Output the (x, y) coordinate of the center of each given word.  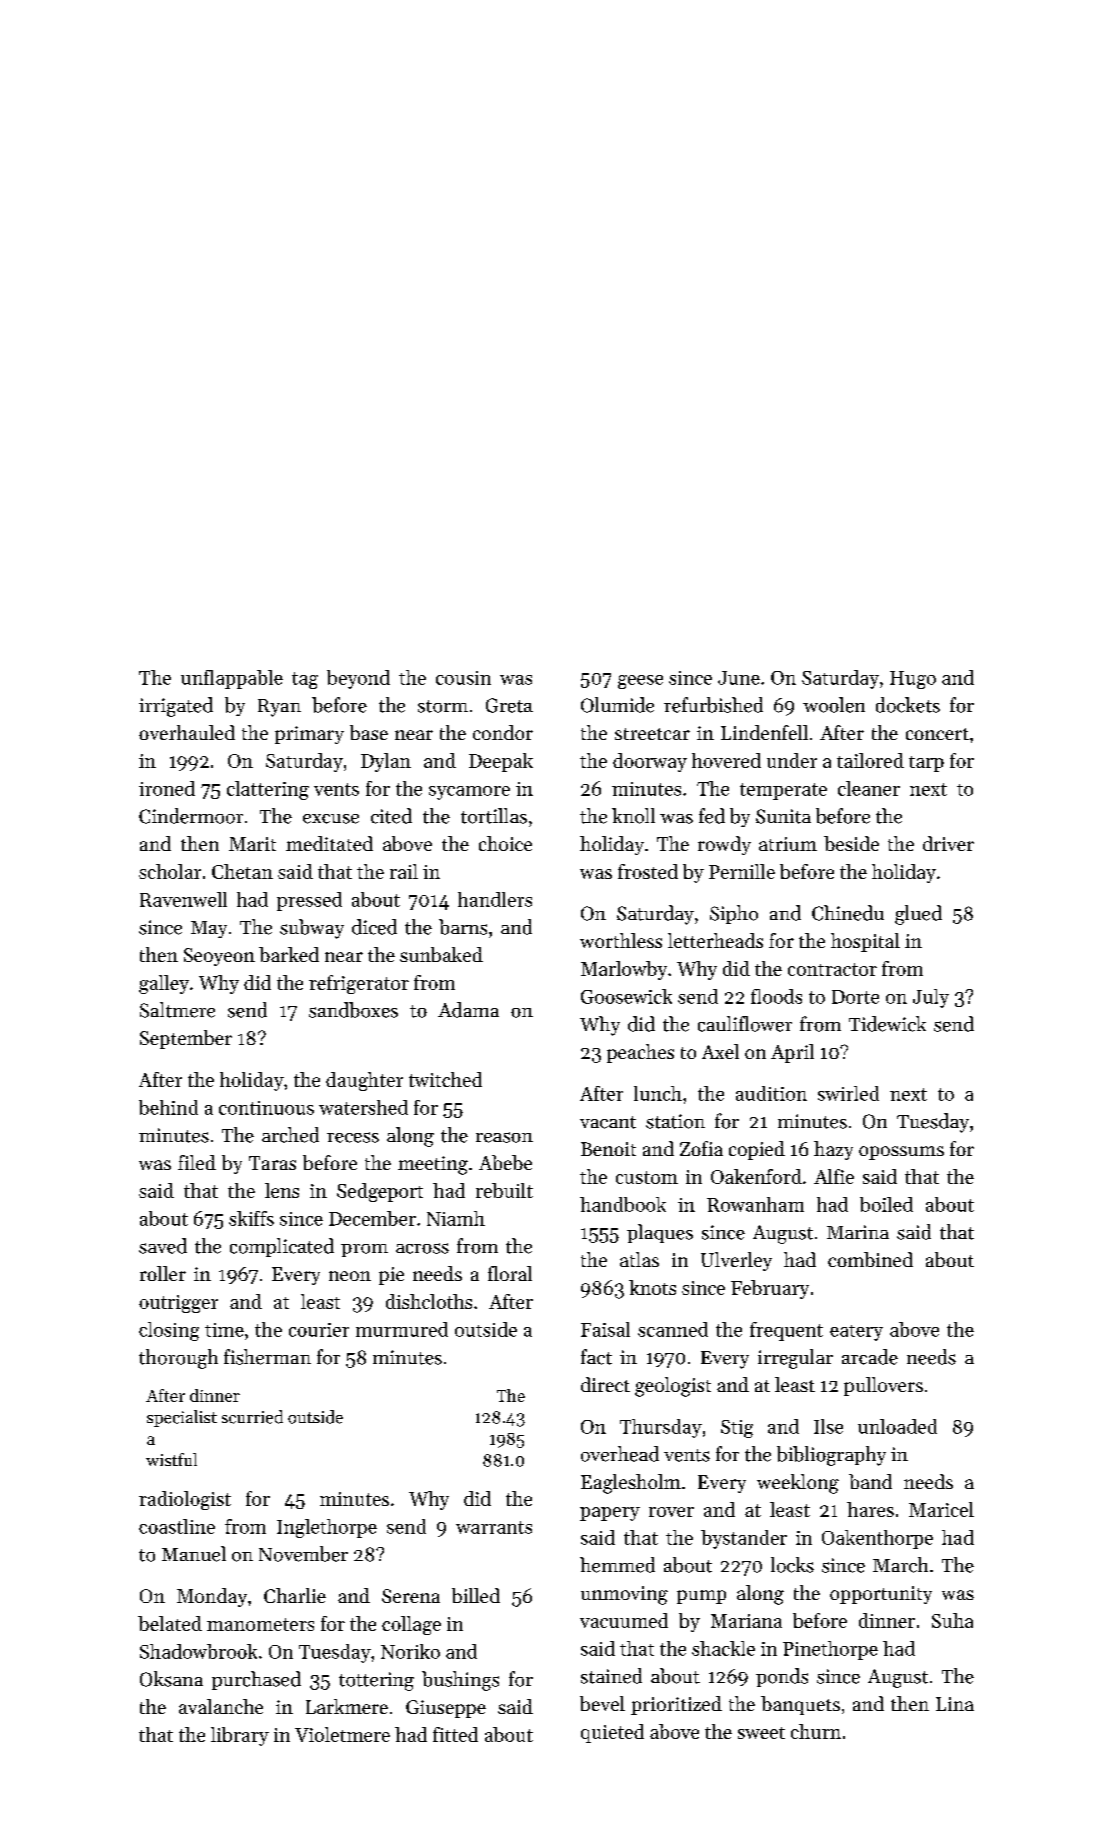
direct (605, 1384)
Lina (955, 1704)
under (792, 760)
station (675, 1121)
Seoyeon (219, 957)
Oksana (171, 1679)
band (870, 1481)
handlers (495, 899)
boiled (886, 1204)
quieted (612, 1733)
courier (319, 1330)
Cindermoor (191, 816)
